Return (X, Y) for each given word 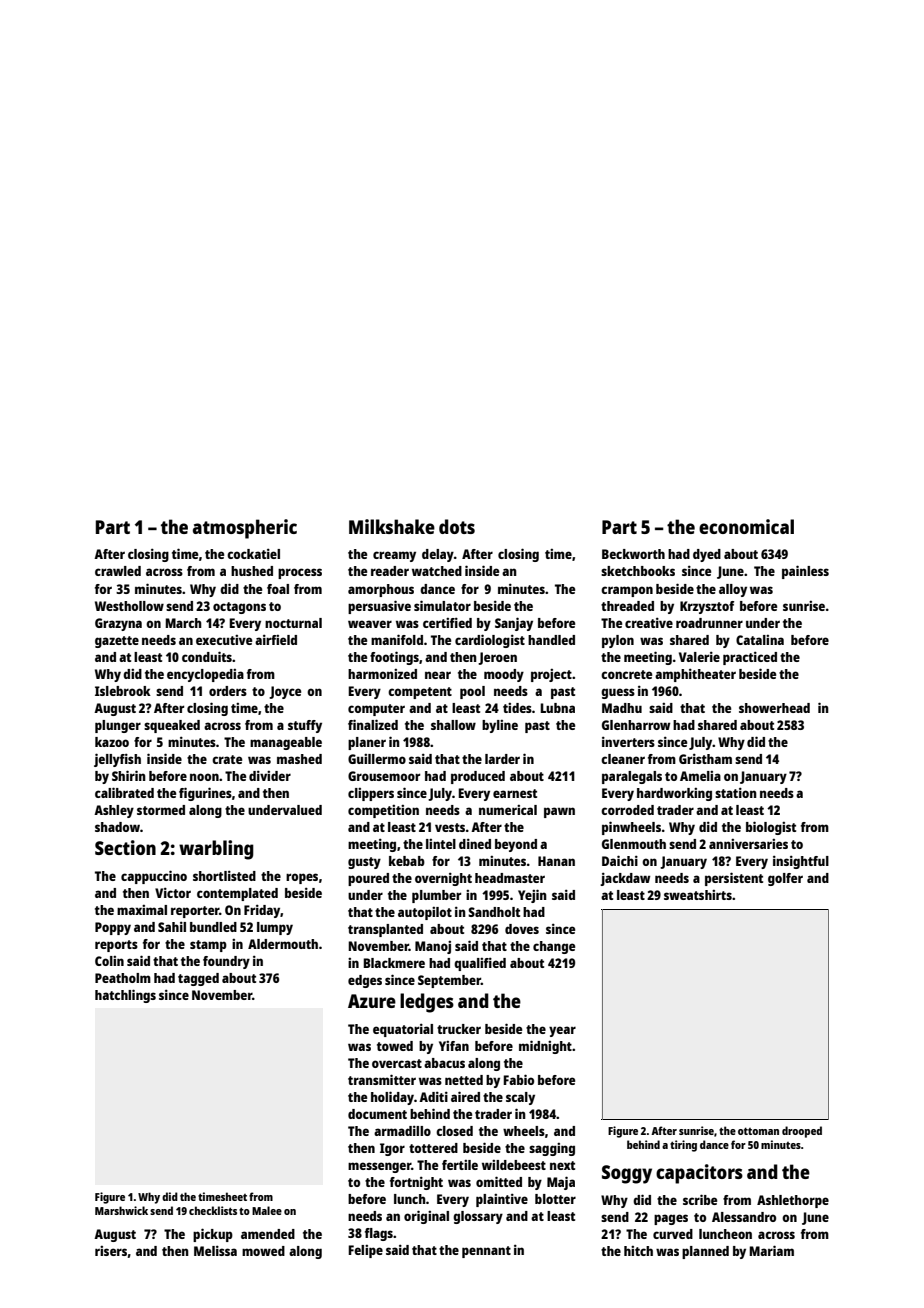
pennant (486, 1252)
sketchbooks (638, 571)
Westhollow (129, 606)
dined (475, 843)
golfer (785, 879)
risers (111, 1251)
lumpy (275, 928)
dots (457, 526)
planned (705, 1252)
